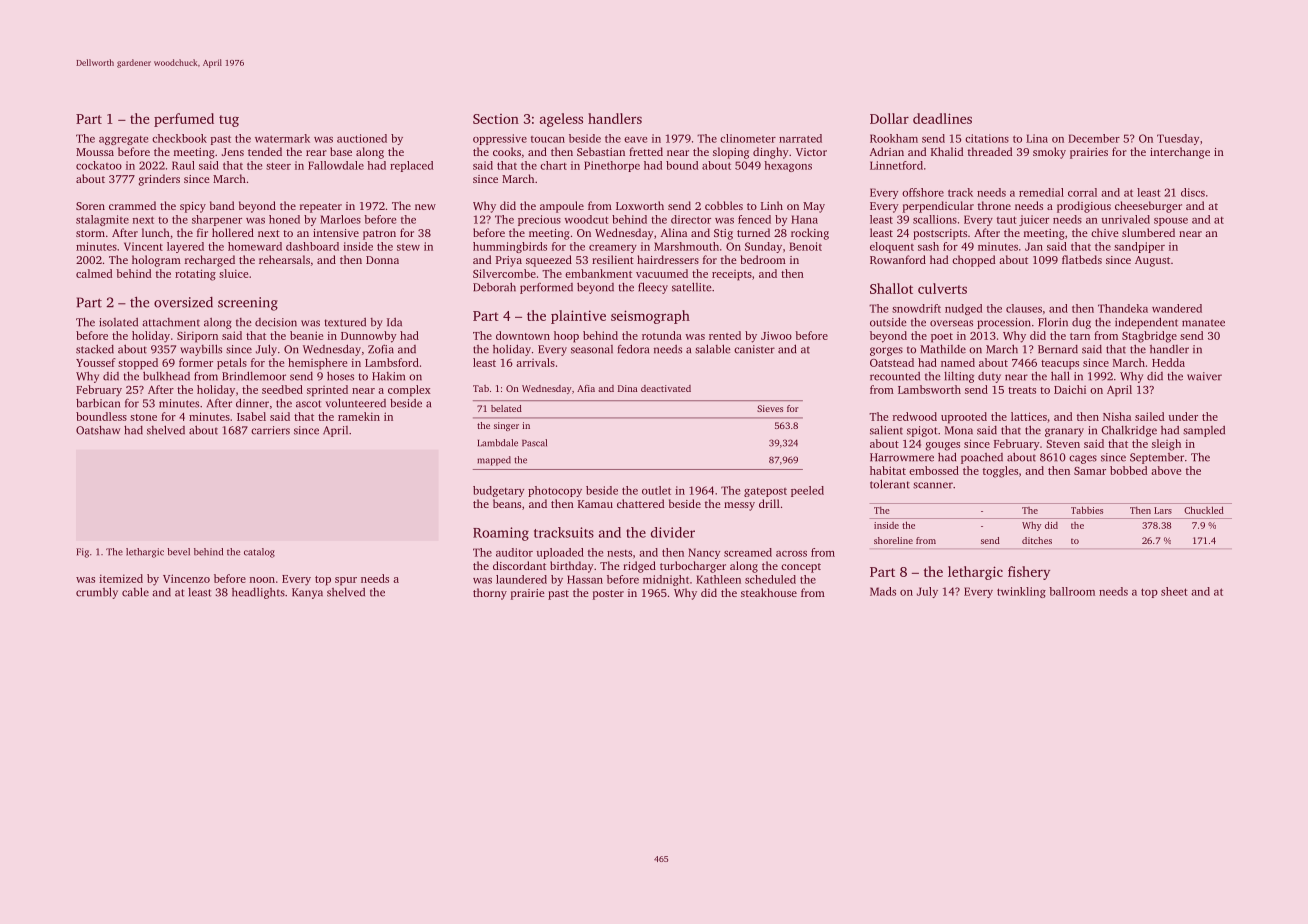 This screenshot has width=1308, height=924. Describe the element at coordinates (1126, 219) in the screenshot. I see `unrivaled` at that location.
